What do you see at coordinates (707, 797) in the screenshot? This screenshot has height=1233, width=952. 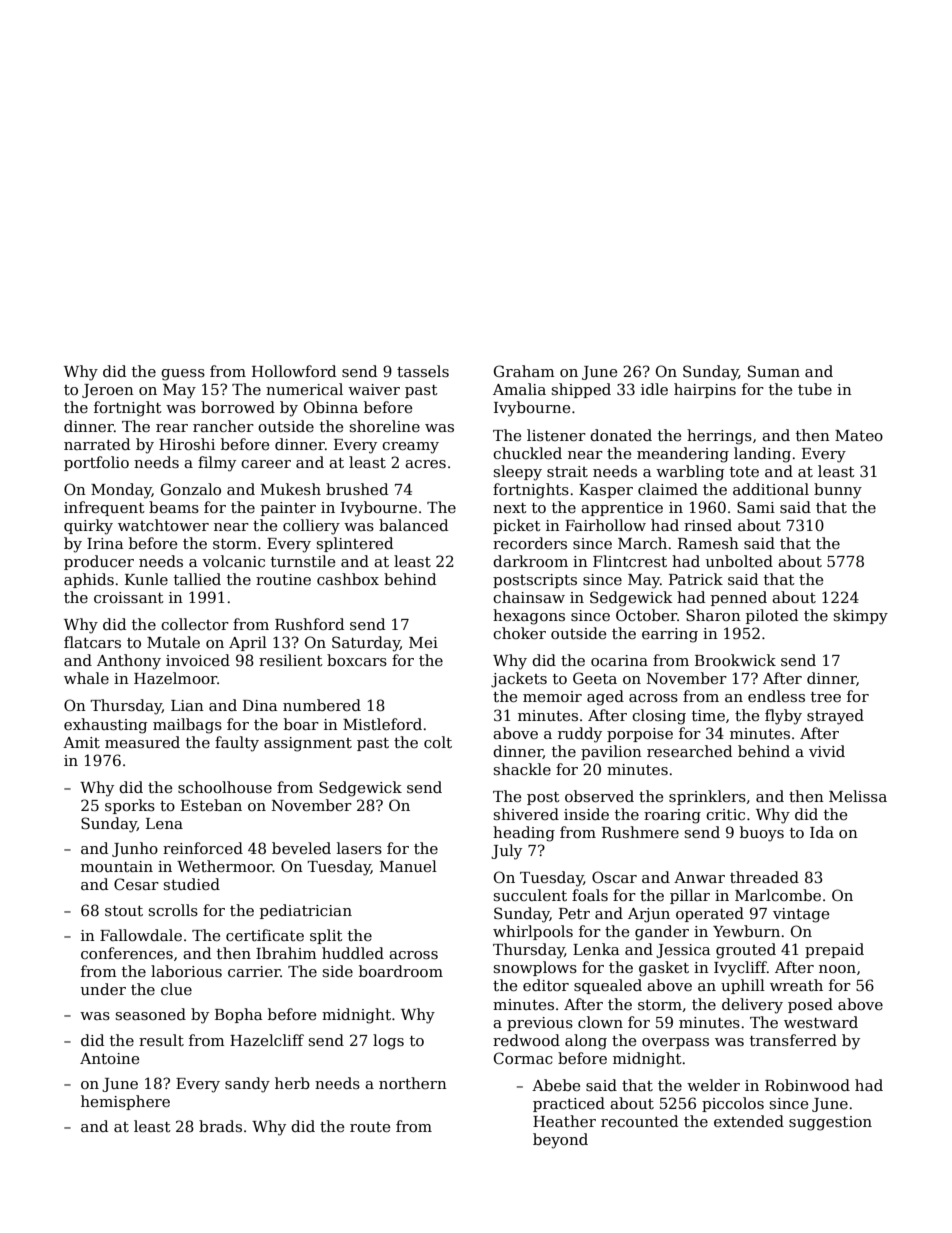 I see `sprinklers` at bounding box center [707, 797].
